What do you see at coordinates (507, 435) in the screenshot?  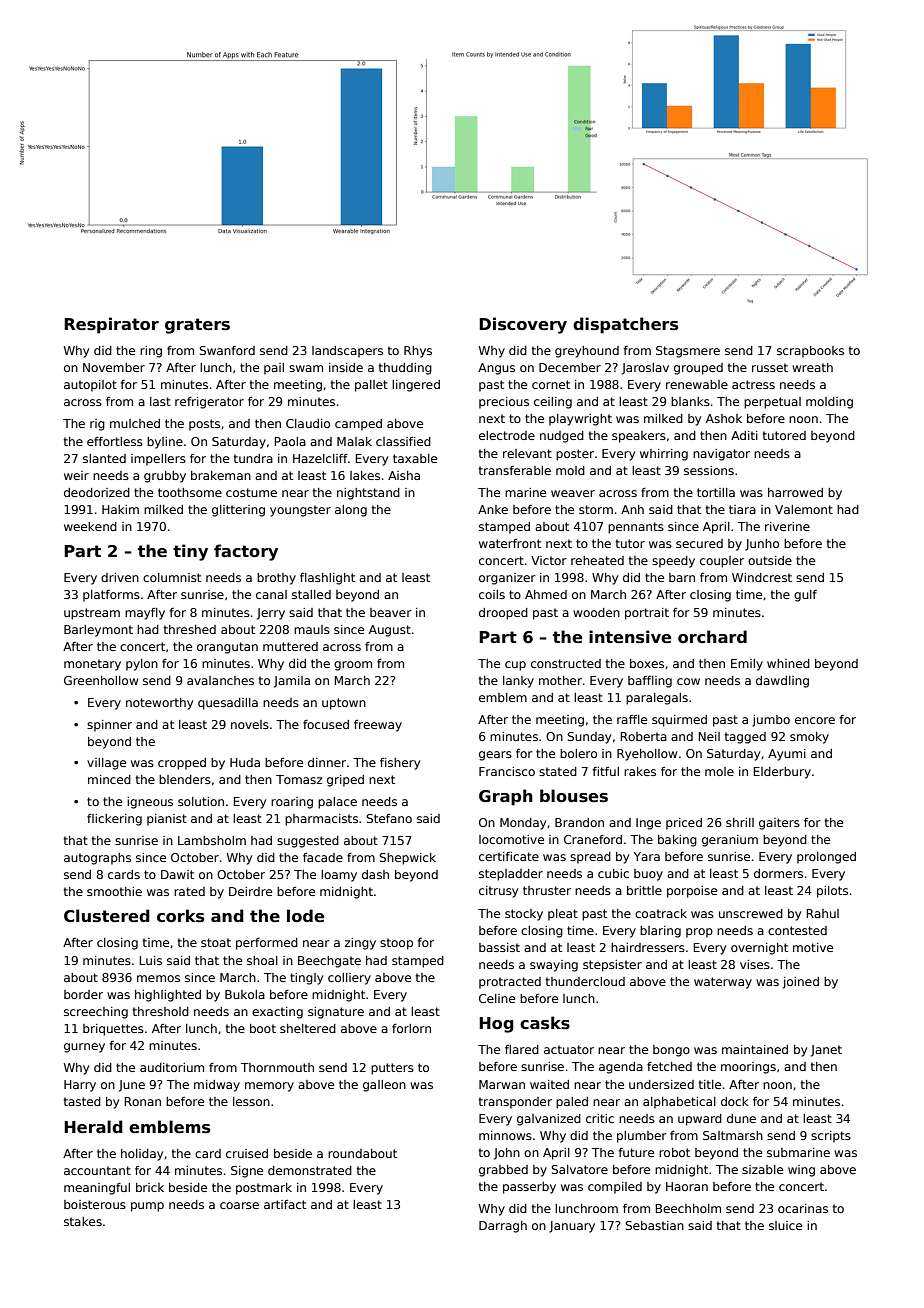 I see `electrode` at bounding box center [507, 435].
